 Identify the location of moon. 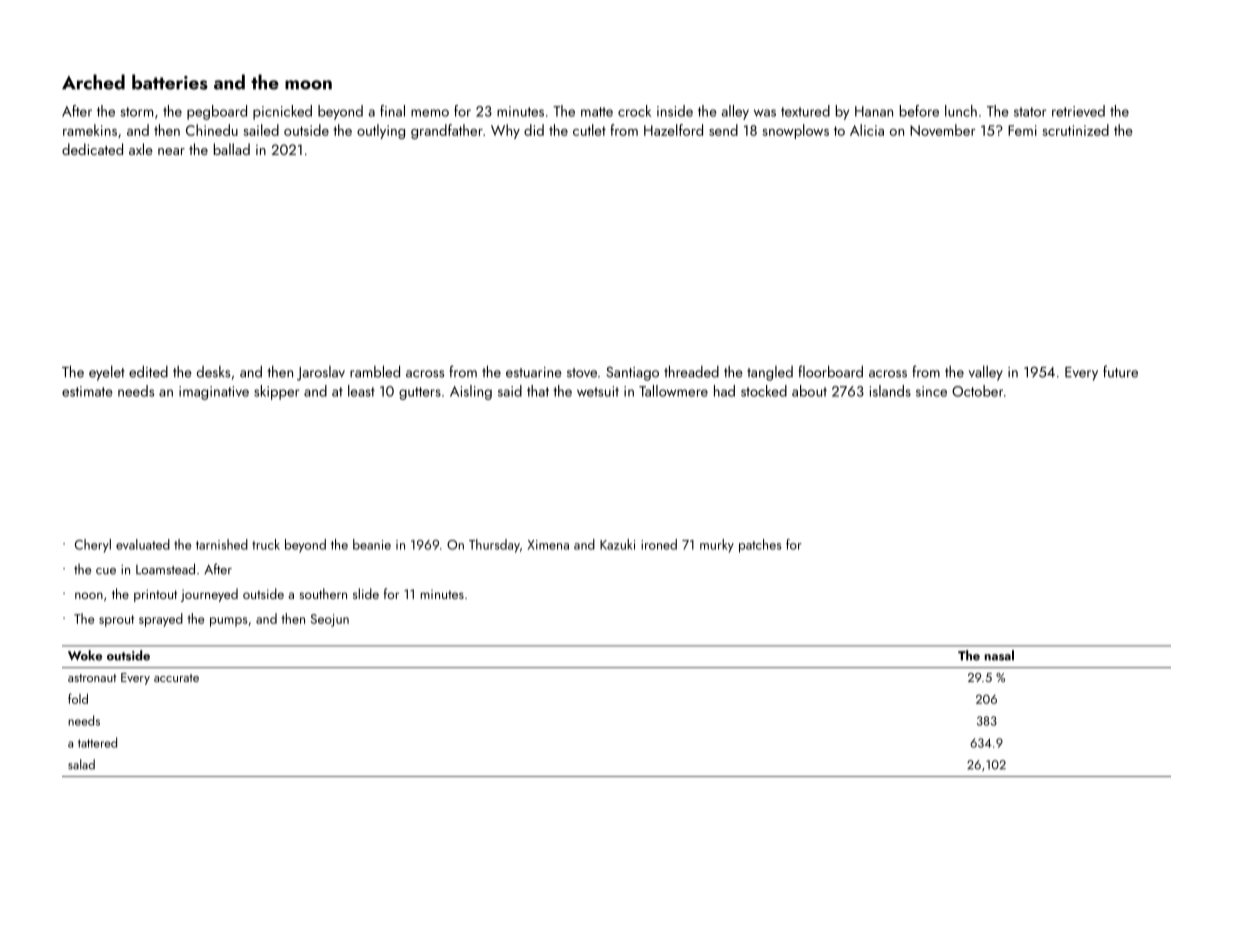
(308, 85).
